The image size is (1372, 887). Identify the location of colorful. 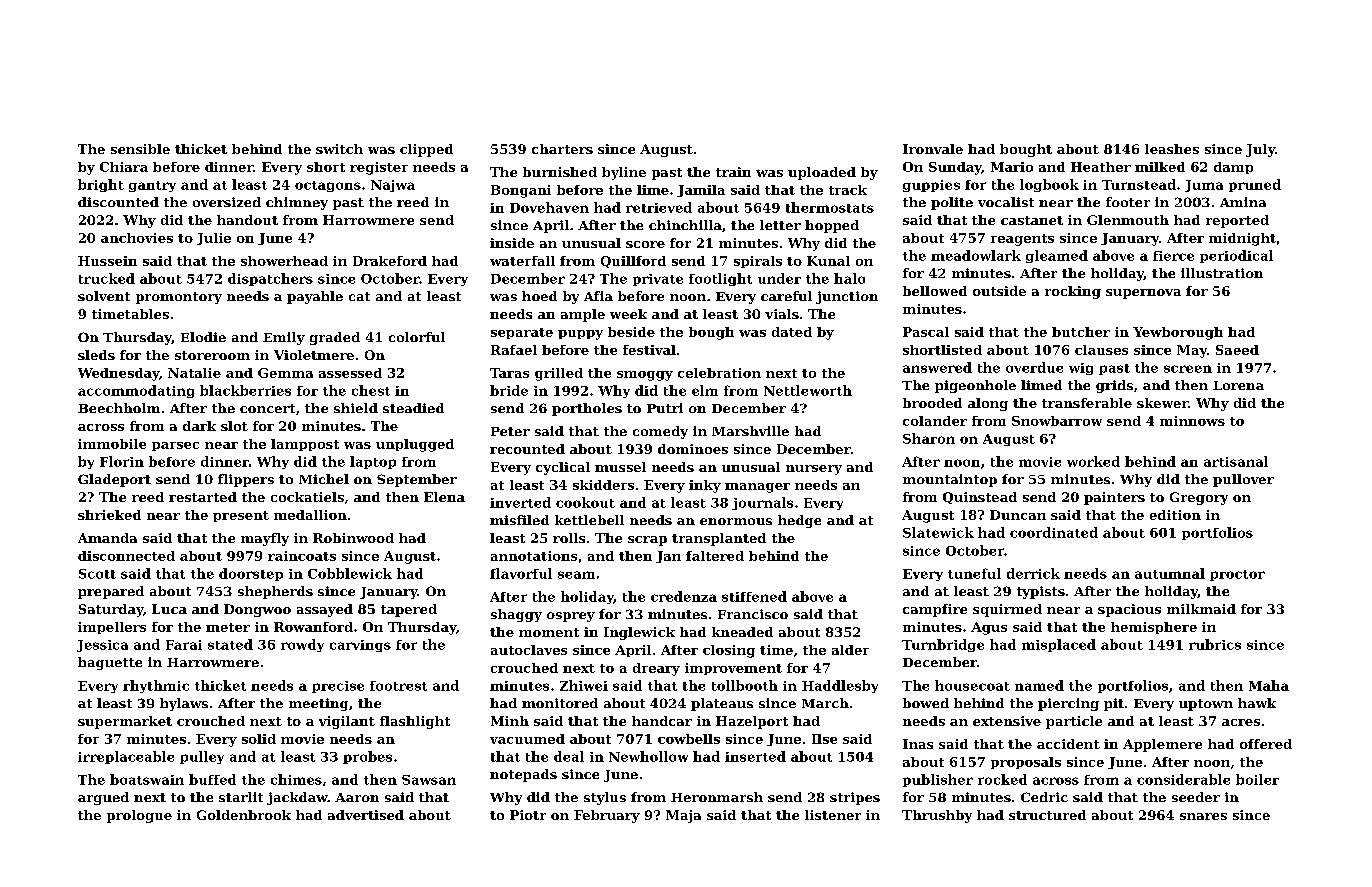
(417, 337).
